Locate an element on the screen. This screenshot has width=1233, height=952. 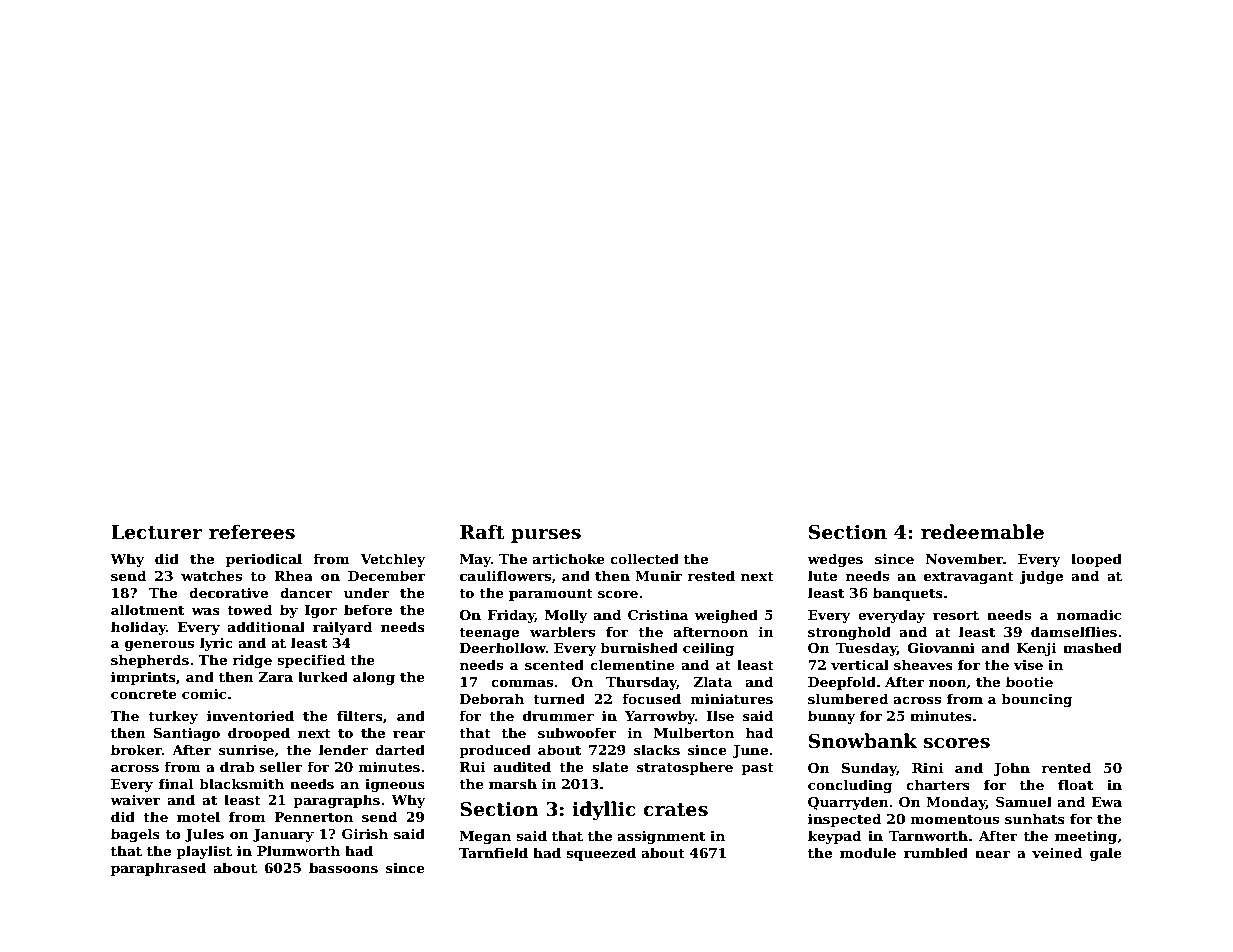
mashed is located at coordinates (1092, 647).
